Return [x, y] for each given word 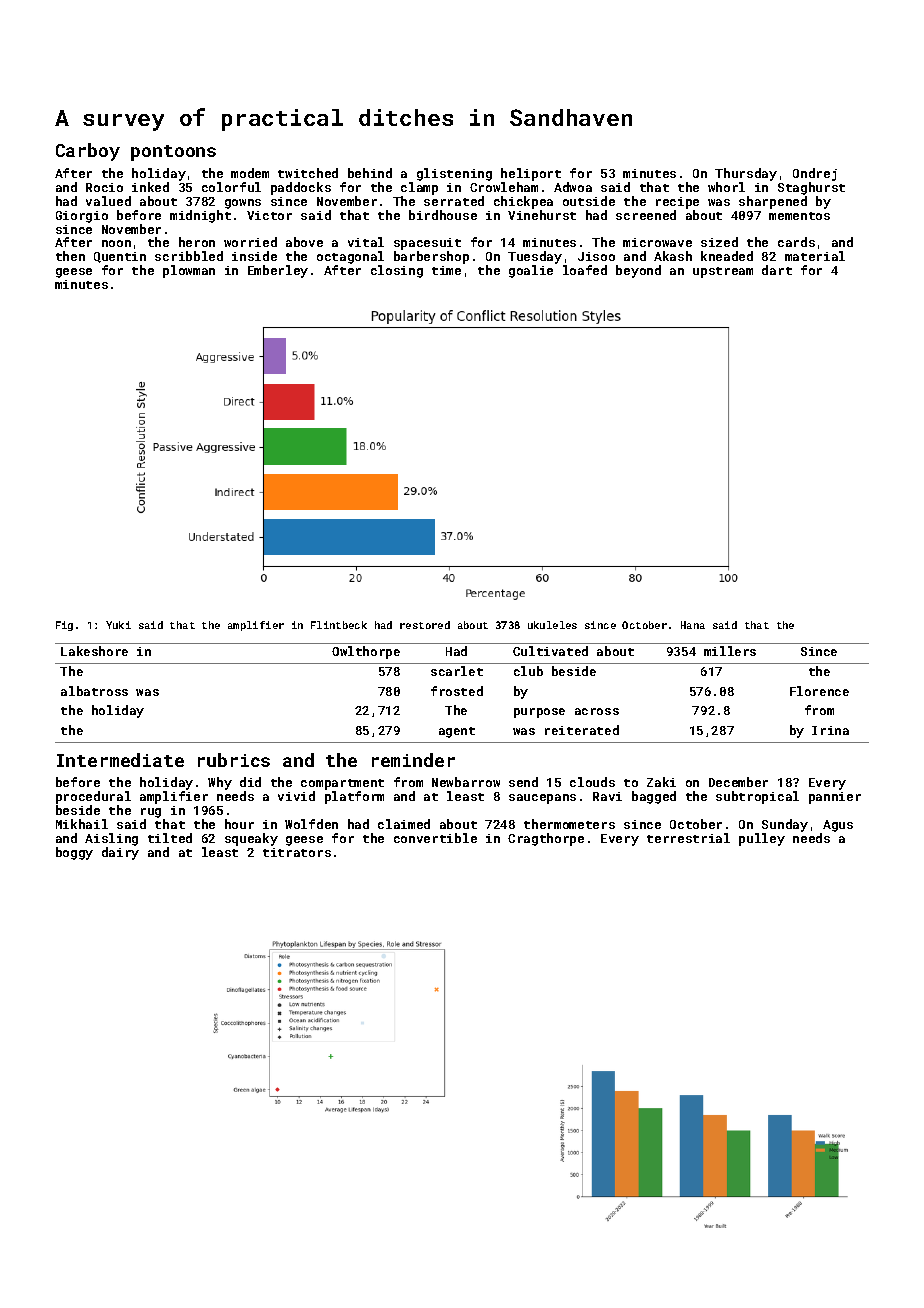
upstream [723, 272]
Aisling [111, 839]
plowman [189, 271]
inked [150, 187]
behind [370, 173]
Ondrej [815, 174]
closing [397, 271]
